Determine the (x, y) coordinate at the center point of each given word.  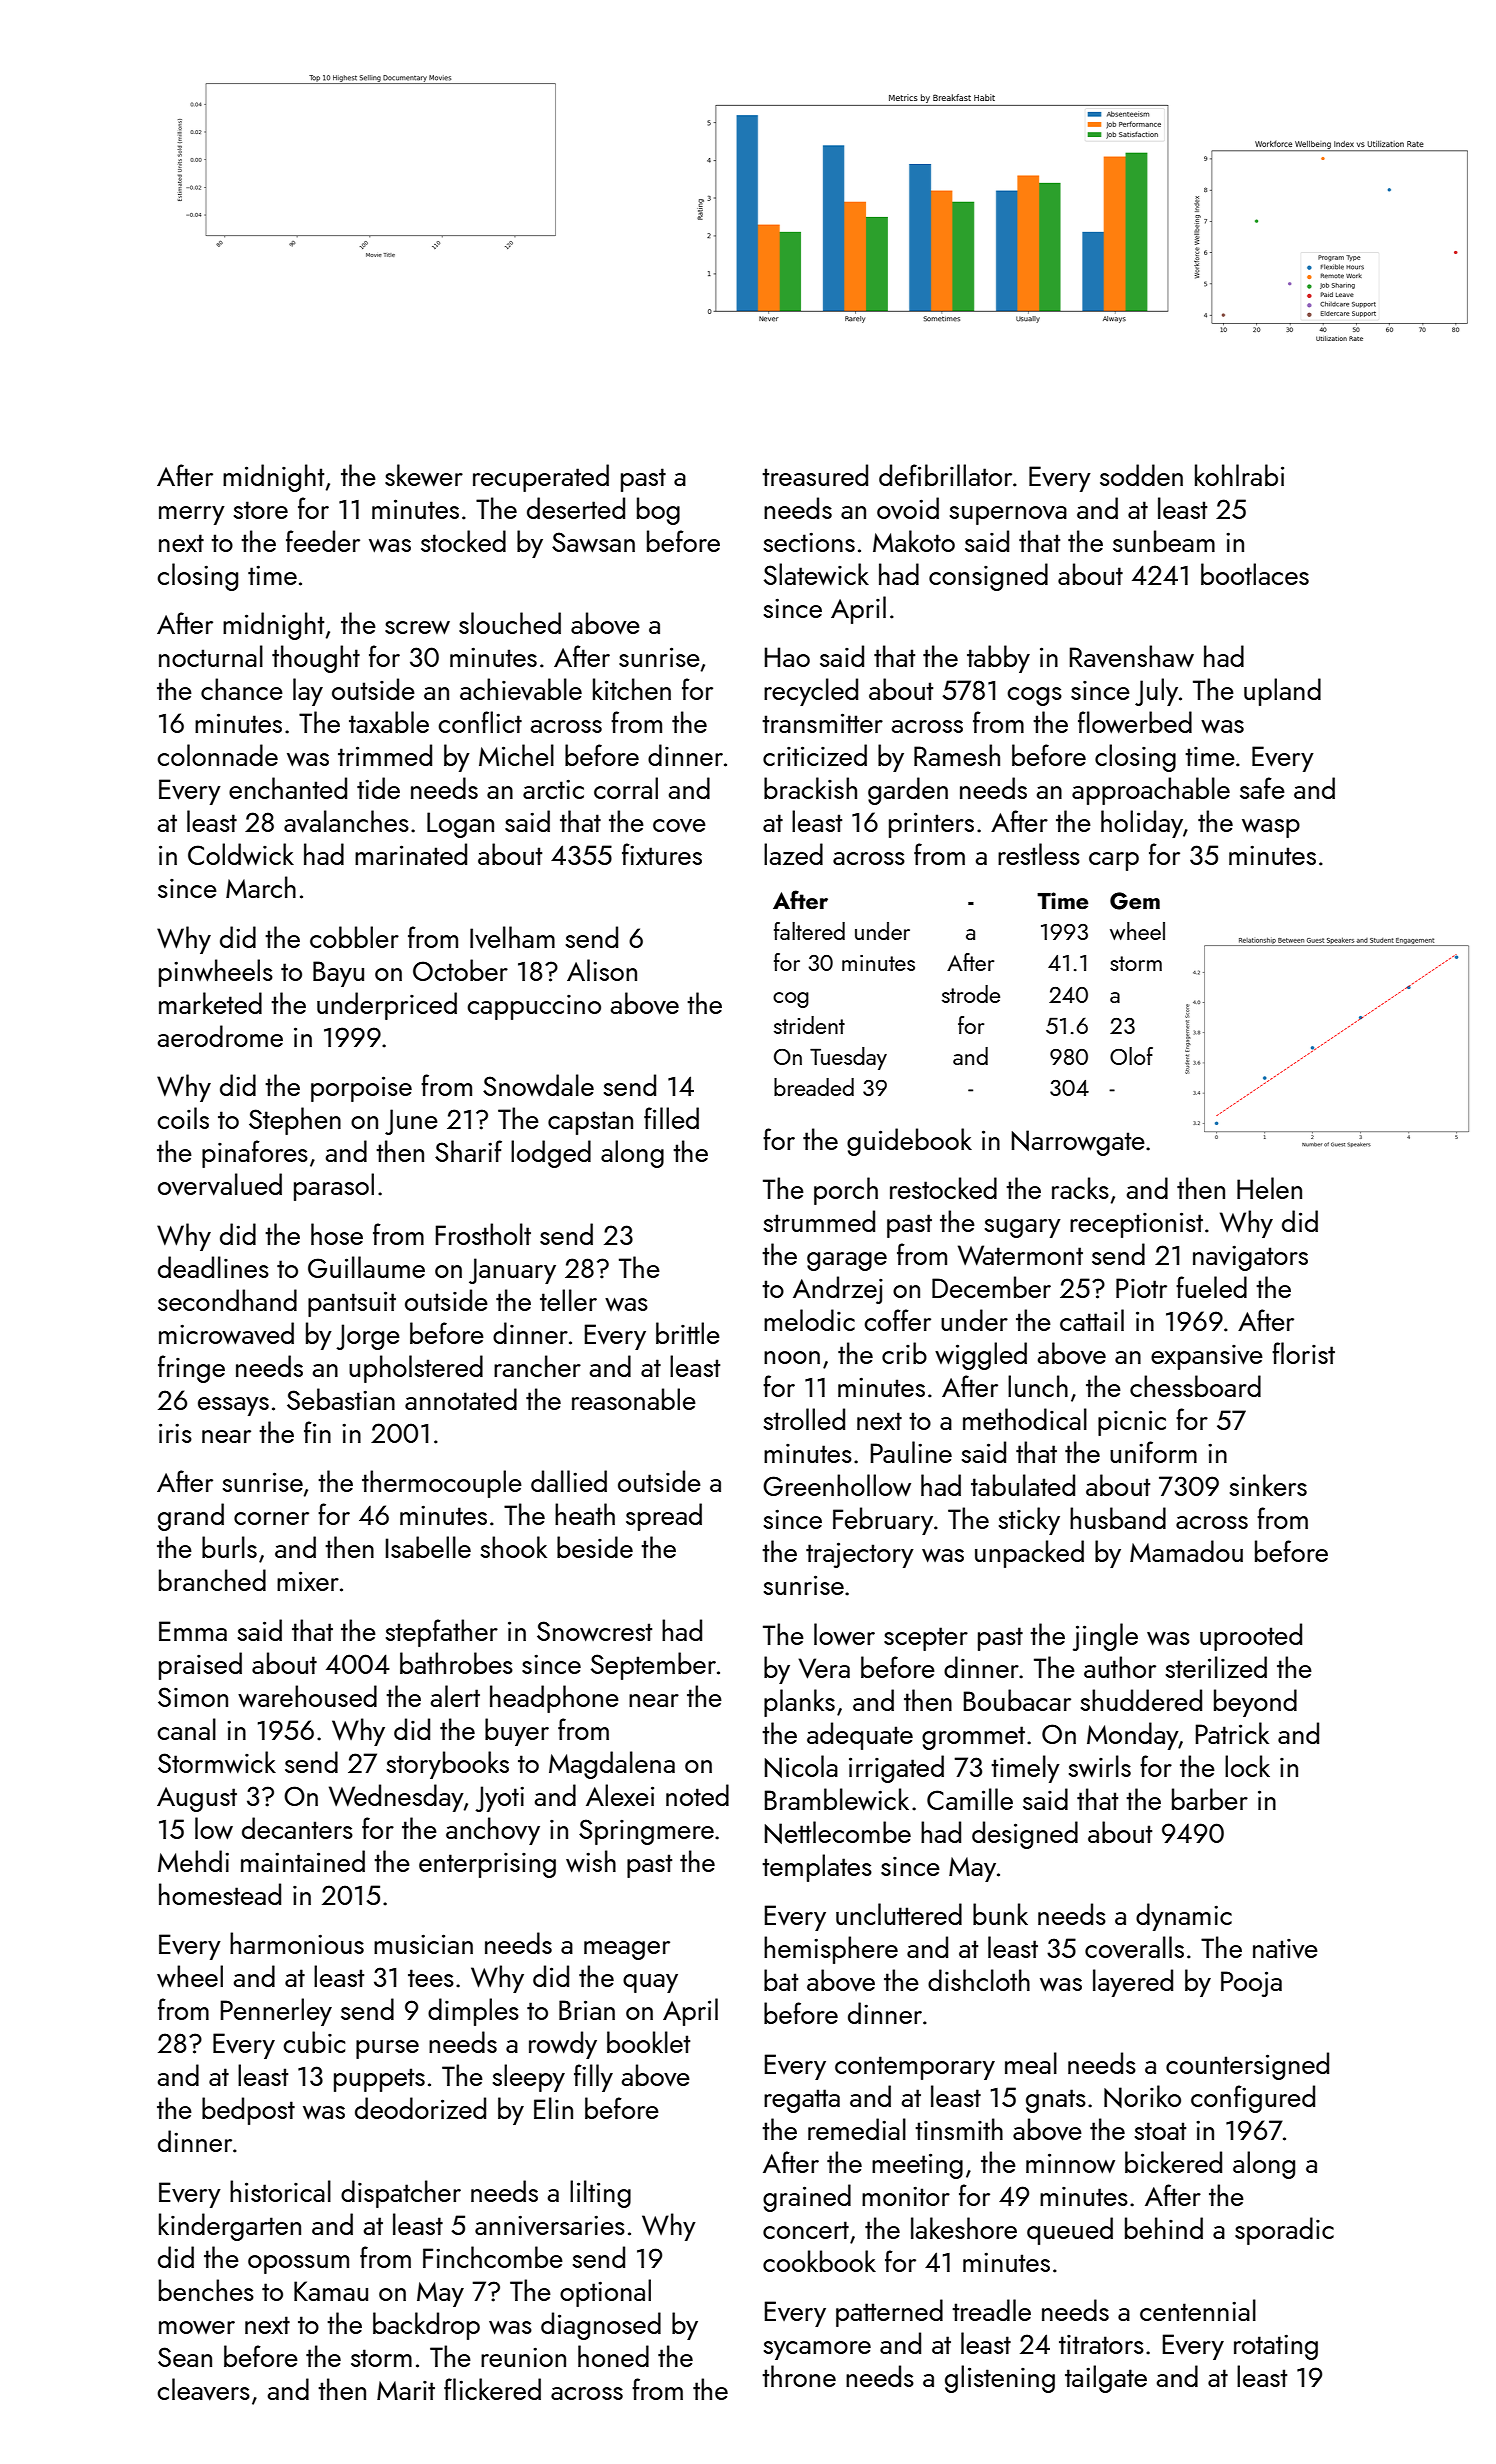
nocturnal (211, 656)
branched (212, 1580)
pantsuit (352, 1304)
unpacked (1029, 1554)
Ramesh (957, 755)
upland (1282, 692)
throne (799, 2376)
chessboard (1195, 1386)
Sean (185, 2357)
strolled (804, 1419)
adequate (860, 1736)
